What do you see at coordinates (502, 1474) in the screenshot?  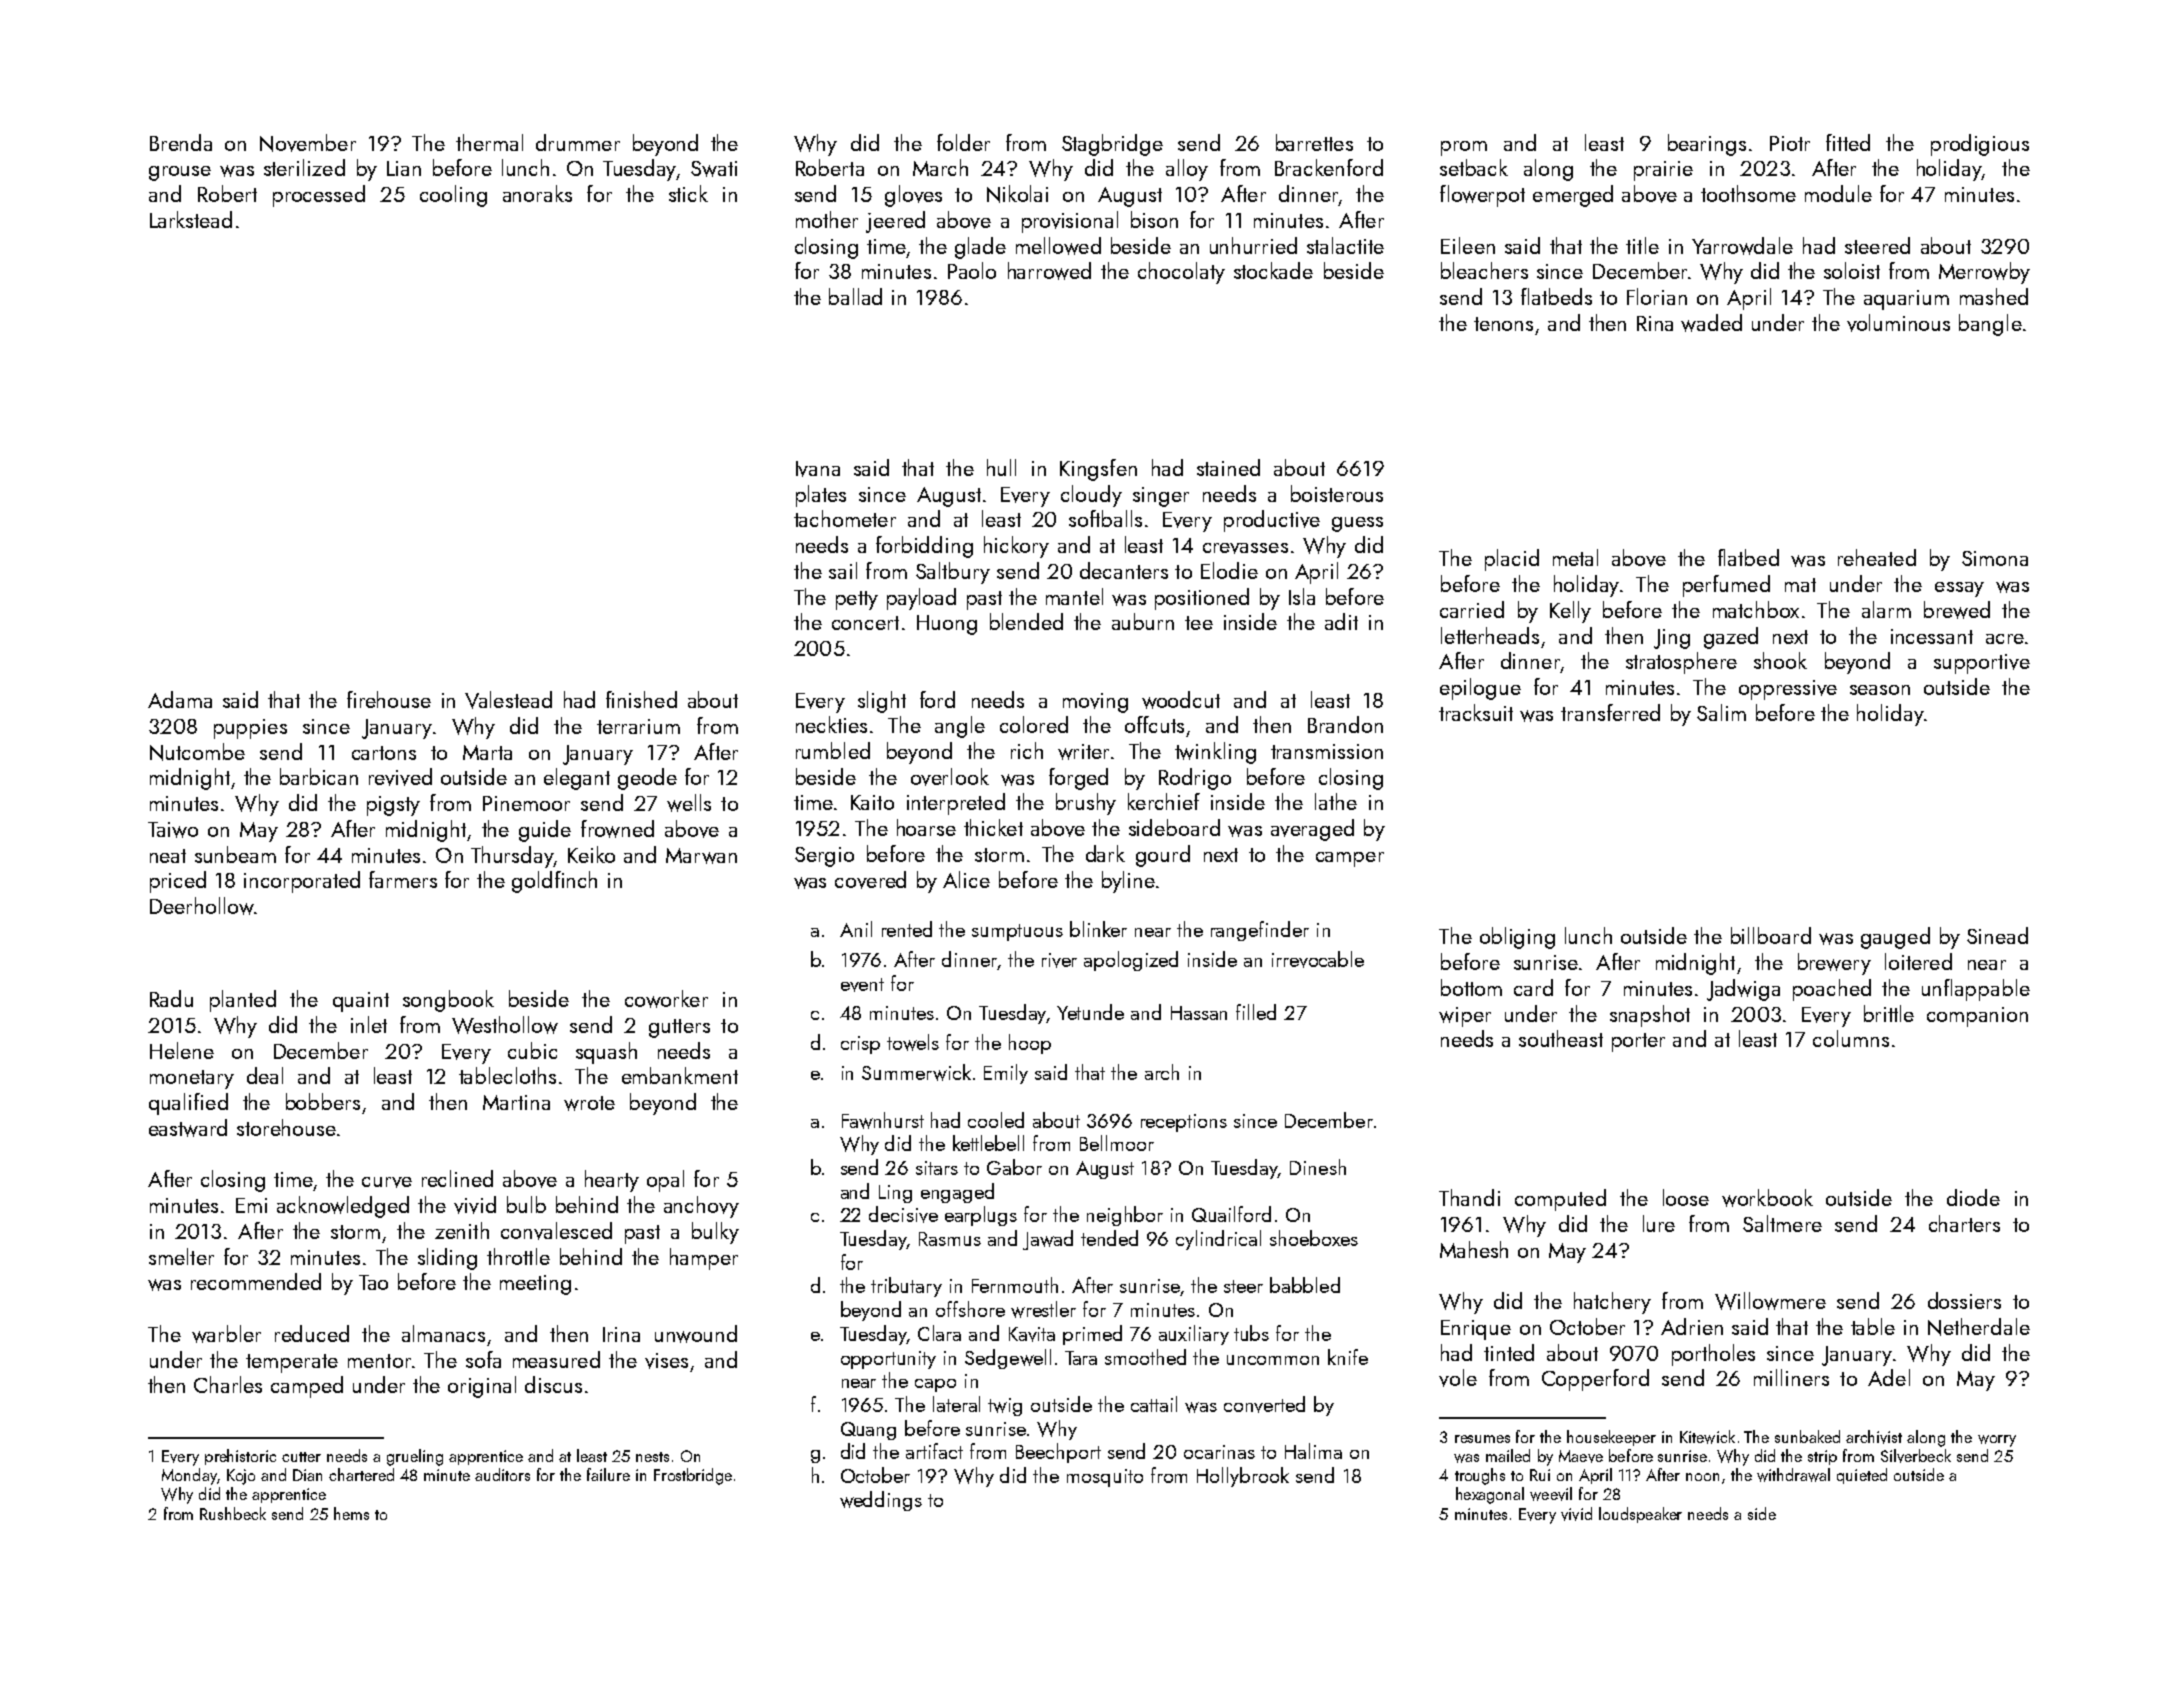 I see `auditors` at bounding box center [502, 1474].
